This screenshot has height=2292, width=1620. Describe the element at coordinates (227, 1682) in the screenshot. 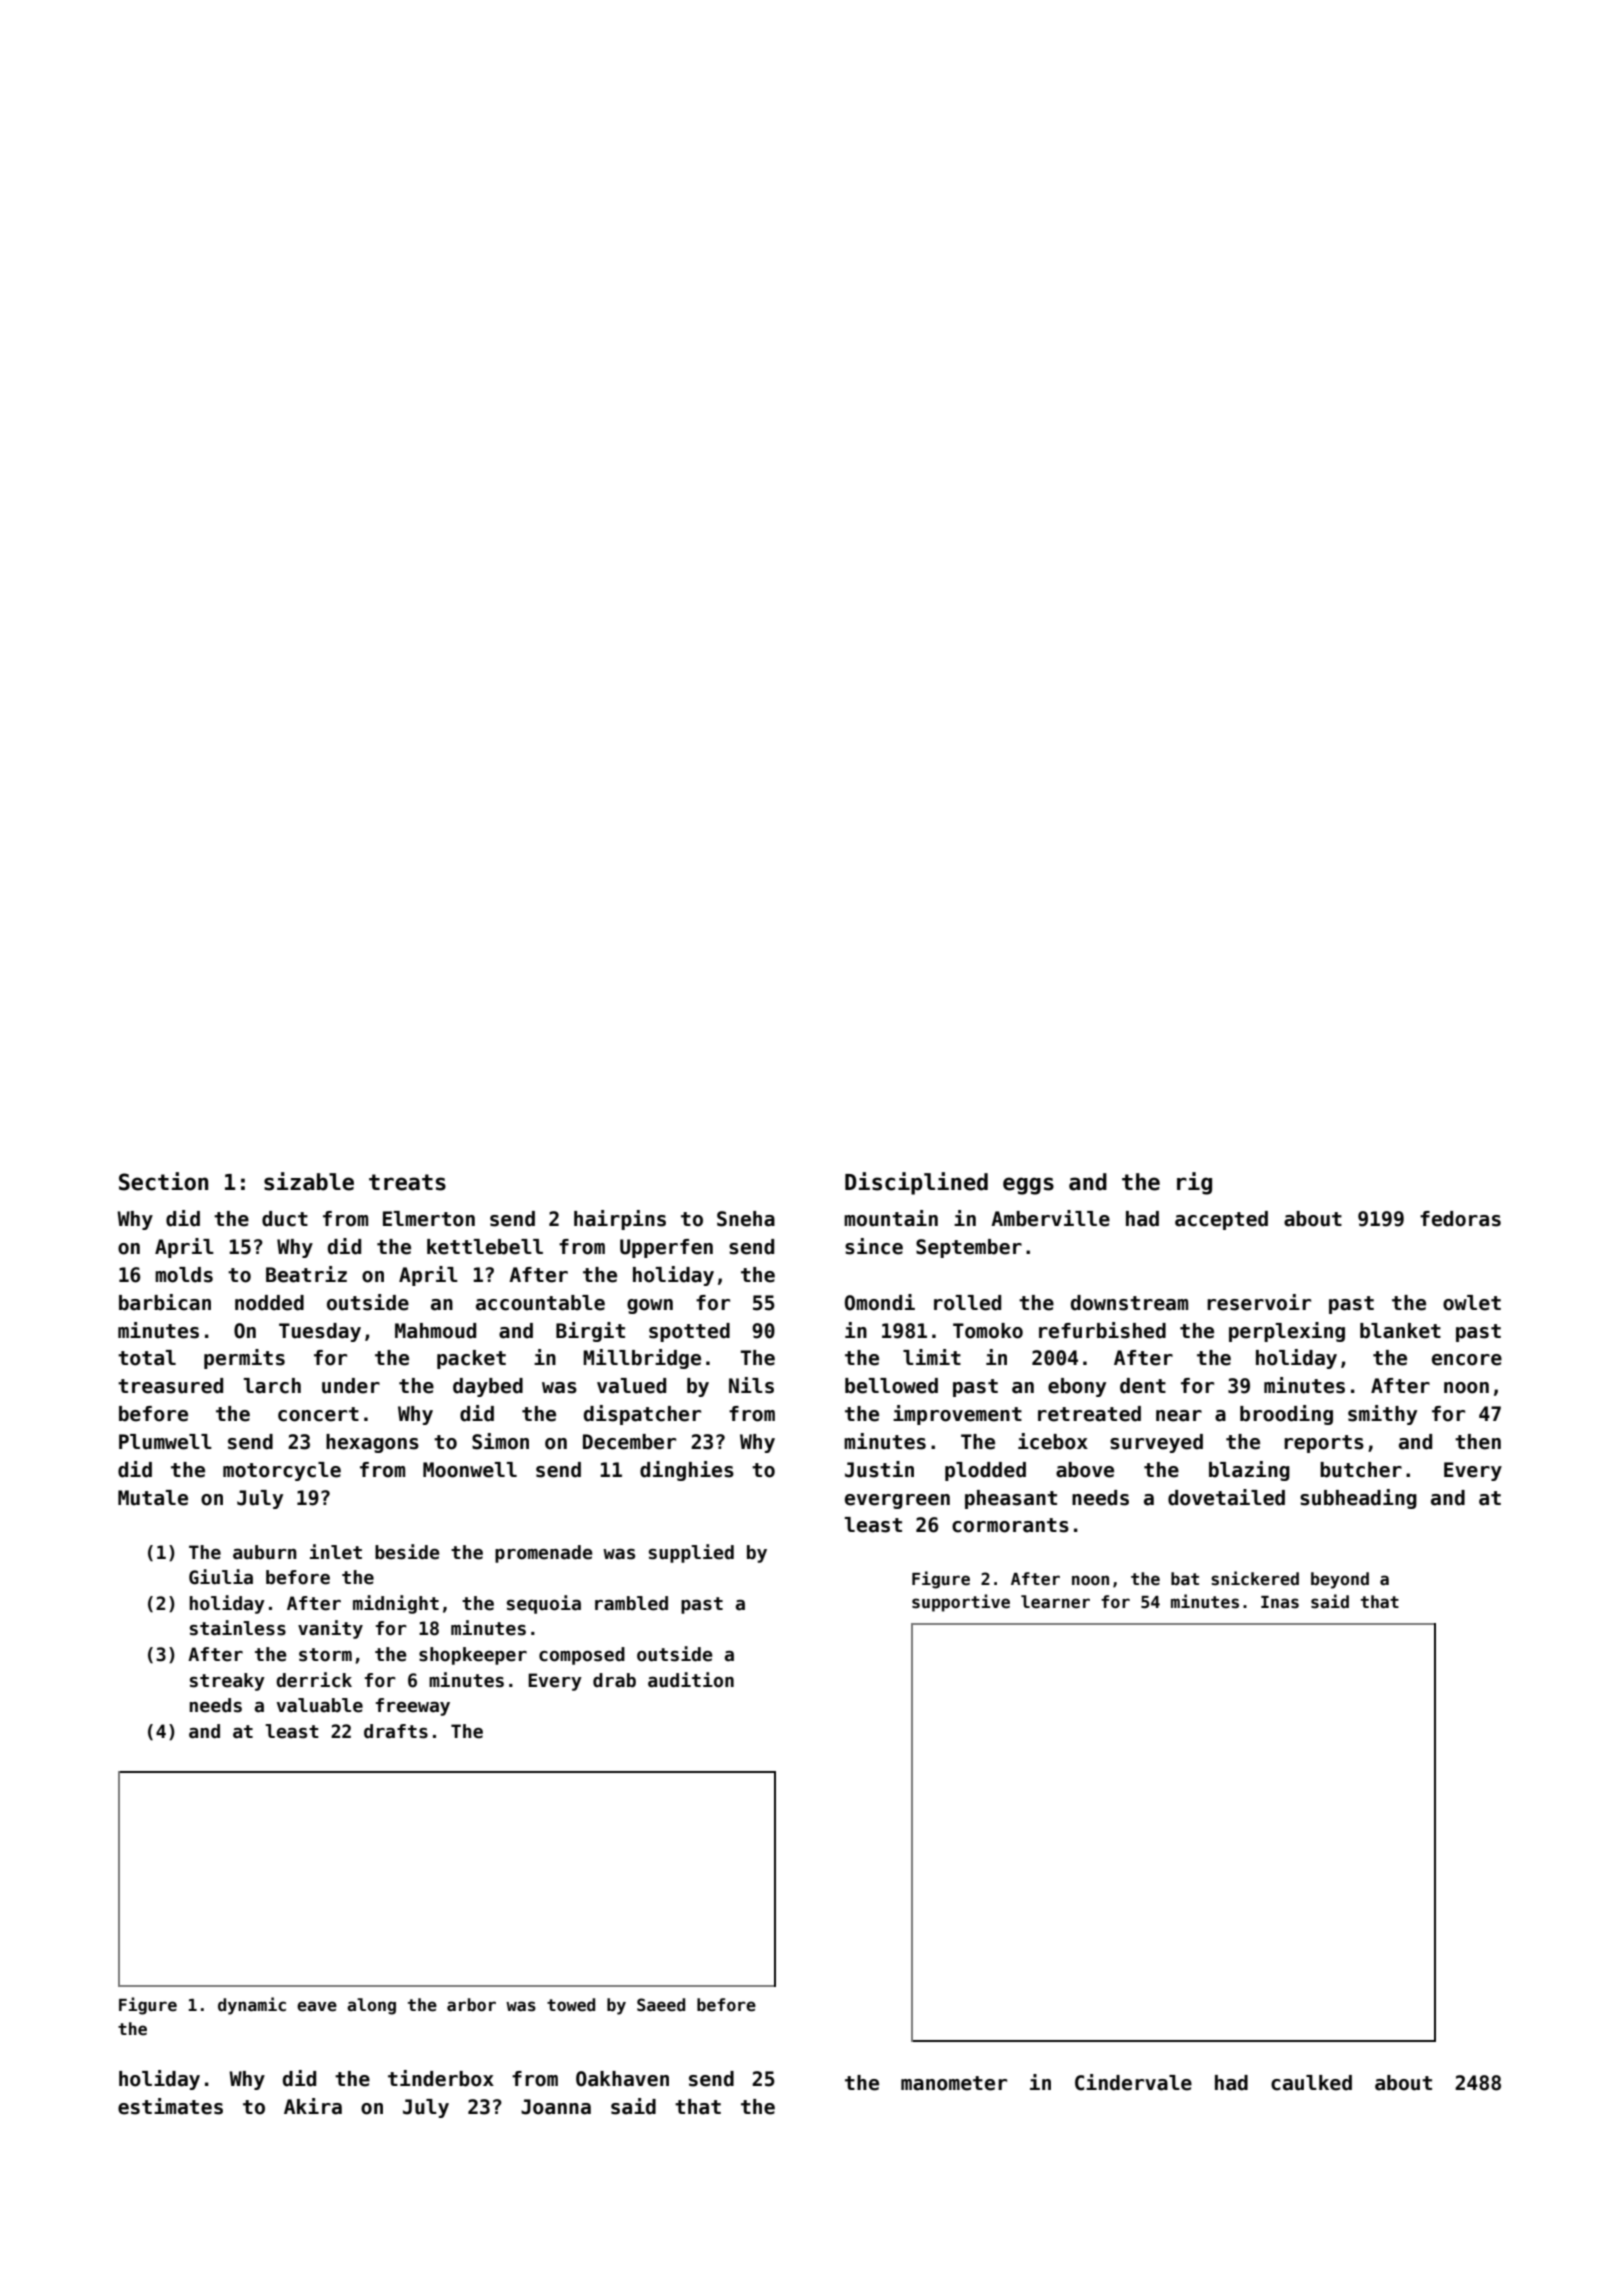

I see `streaky` at that location.
